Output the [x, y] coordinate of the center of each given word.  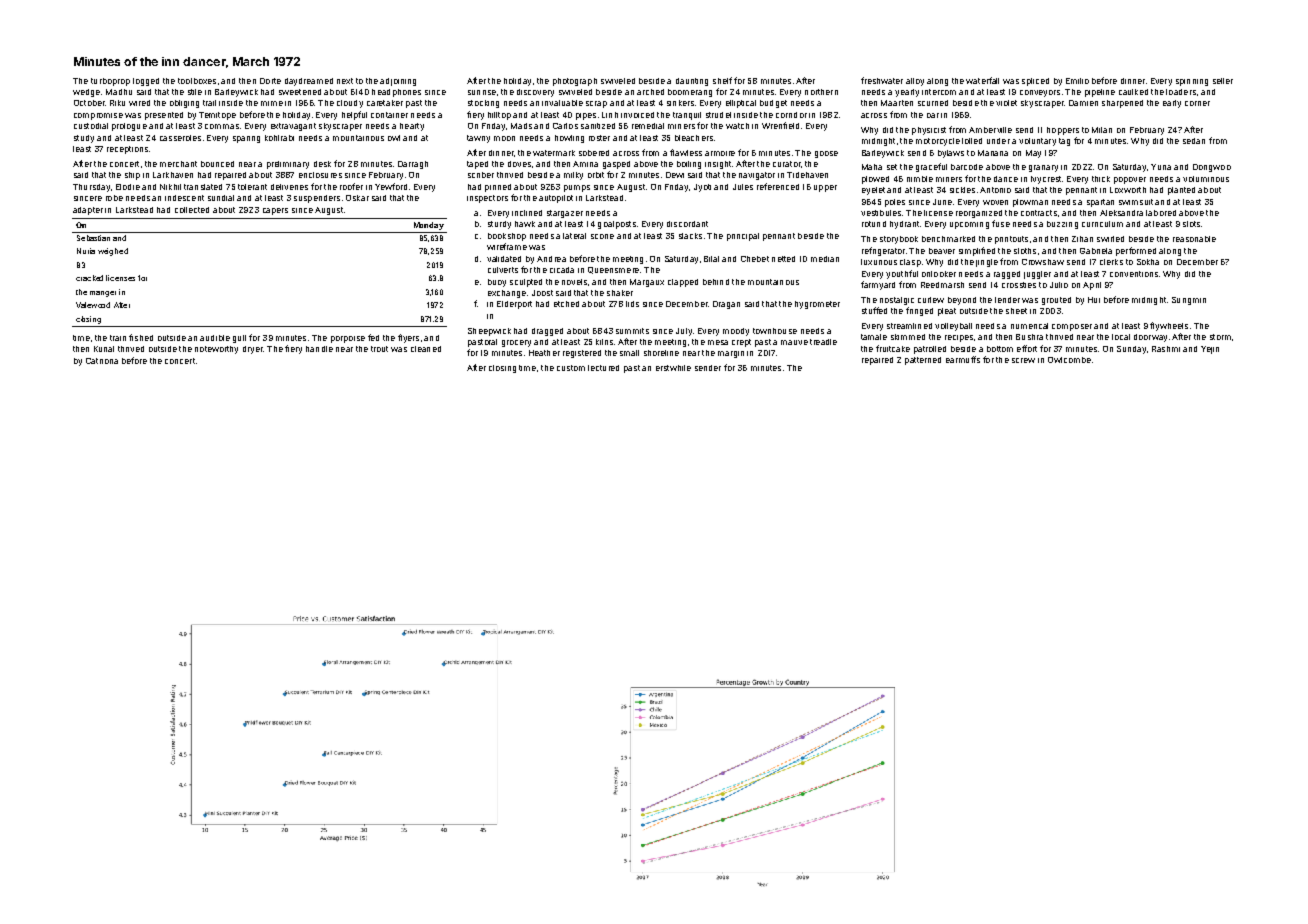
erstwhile [673, 368]
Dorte [270, 81]
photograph [575, 82]
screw [1023, 360]
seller [1223, 81]
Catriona [102, 361]
